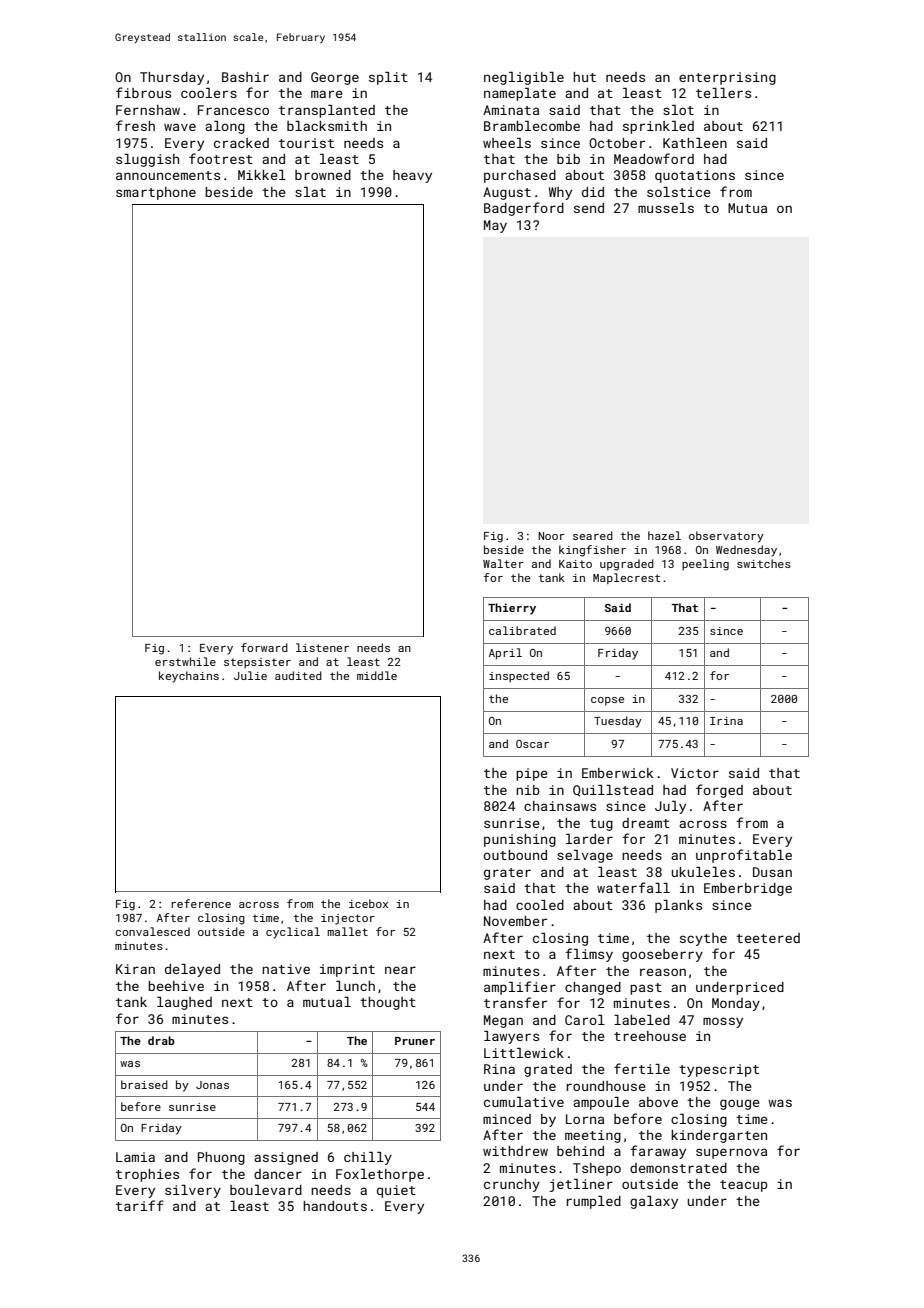  Describe the element at coordinates (695, 773) in the image. I see `Victor` at that location.
